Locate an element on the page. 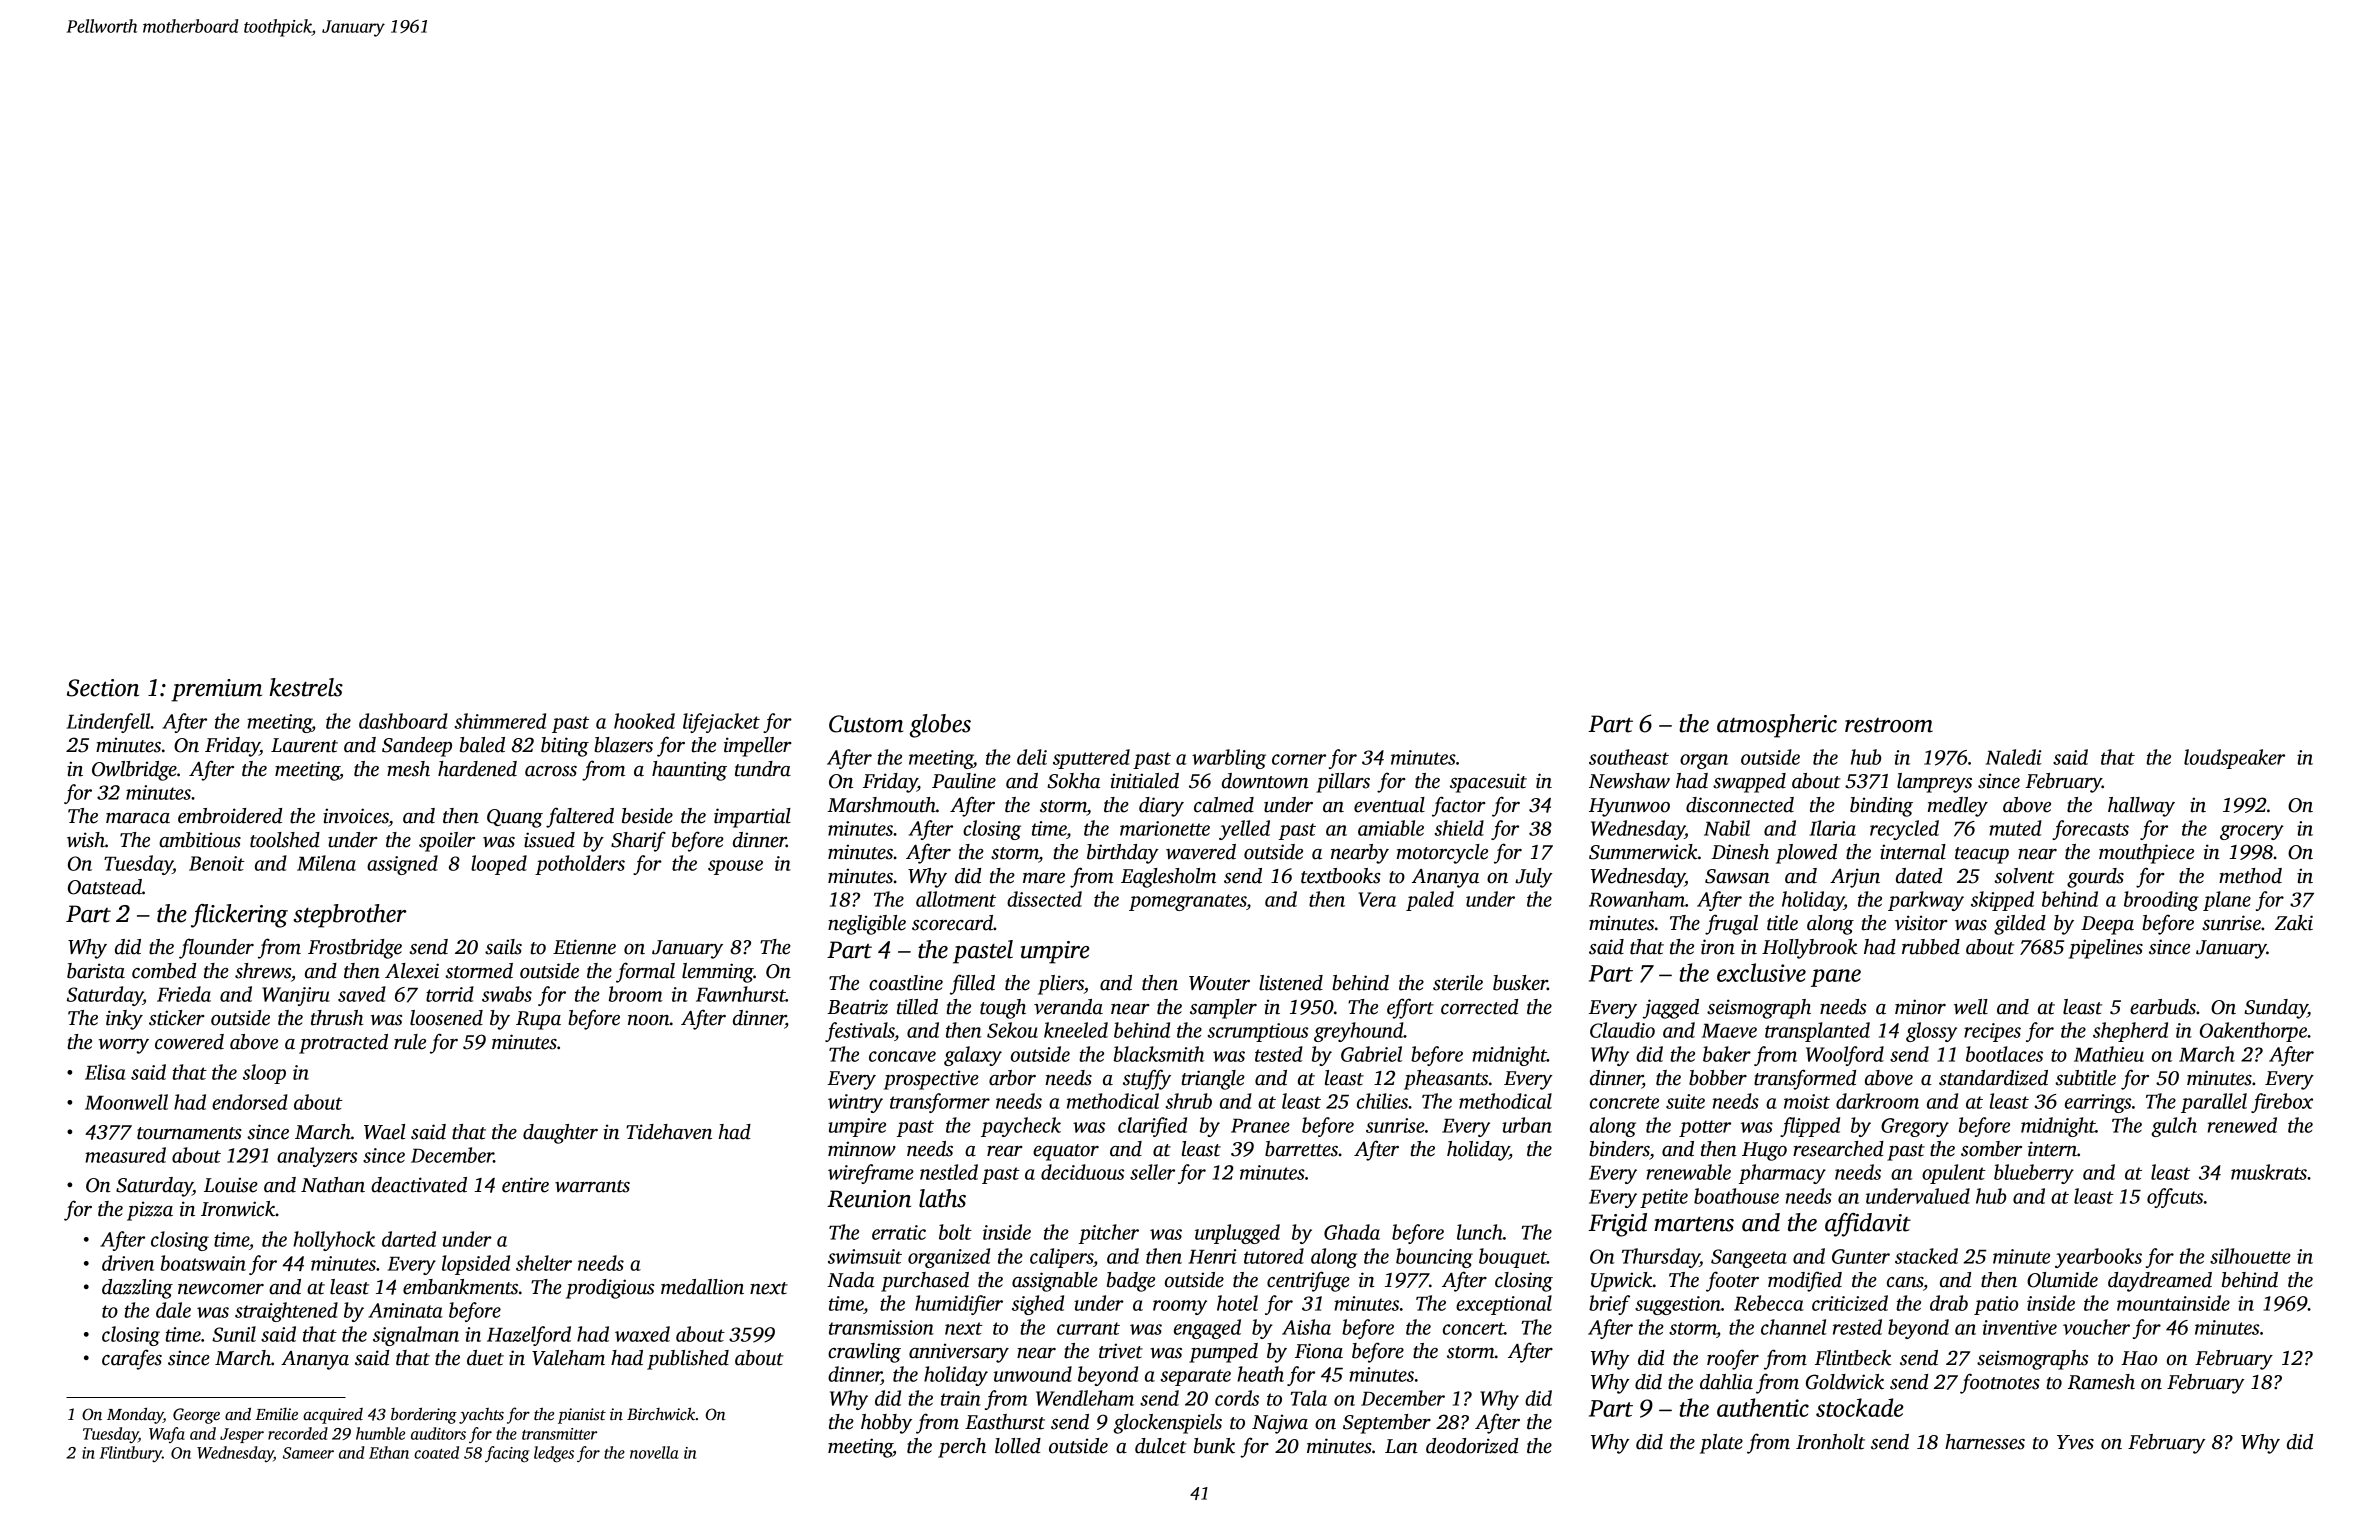 This document has width=2380, height=1540. Sandeep is located at coordinates (417, 747).
